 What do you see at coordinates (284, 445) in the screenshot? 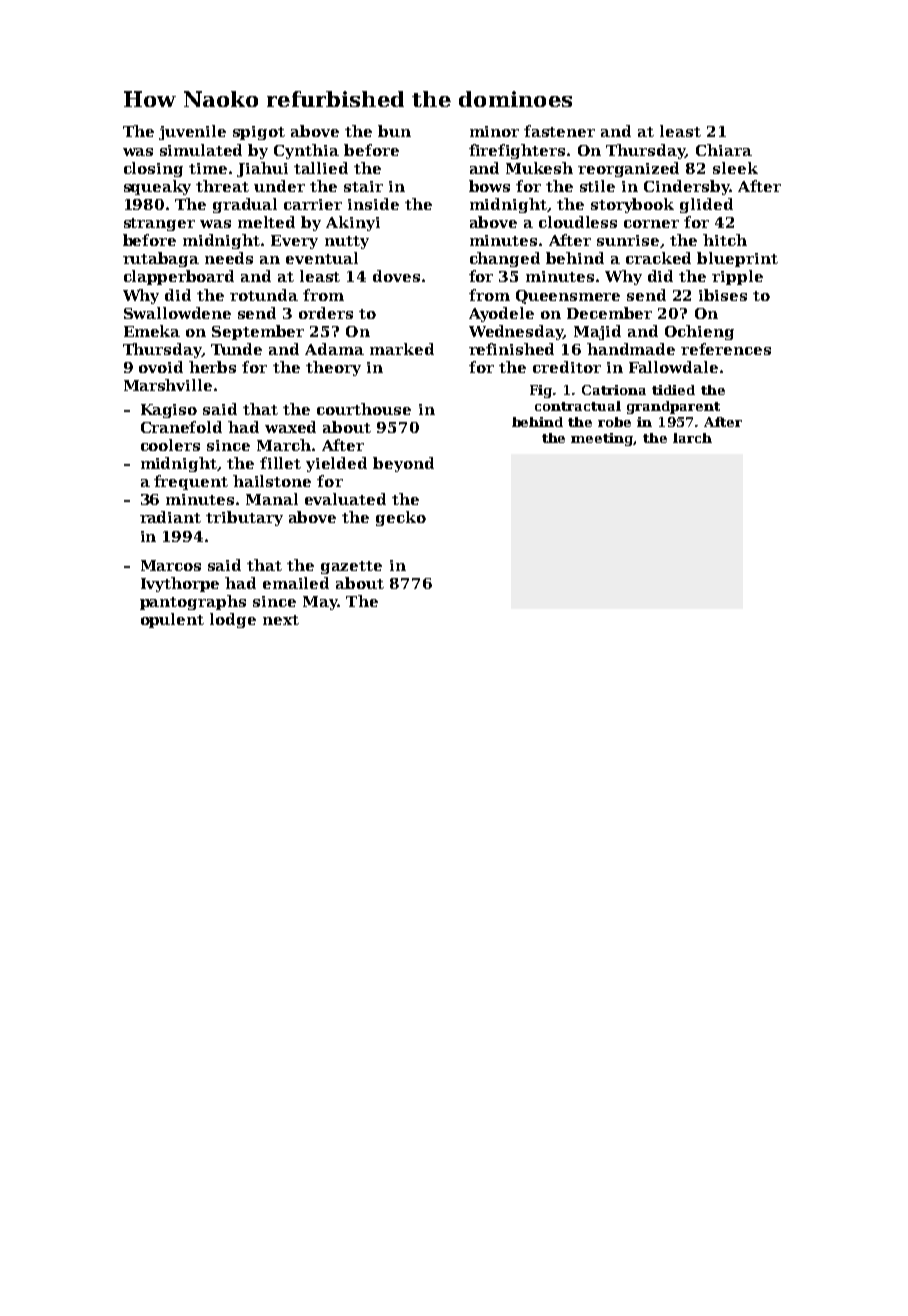
I see `March` at bounding box center [284, 445].
